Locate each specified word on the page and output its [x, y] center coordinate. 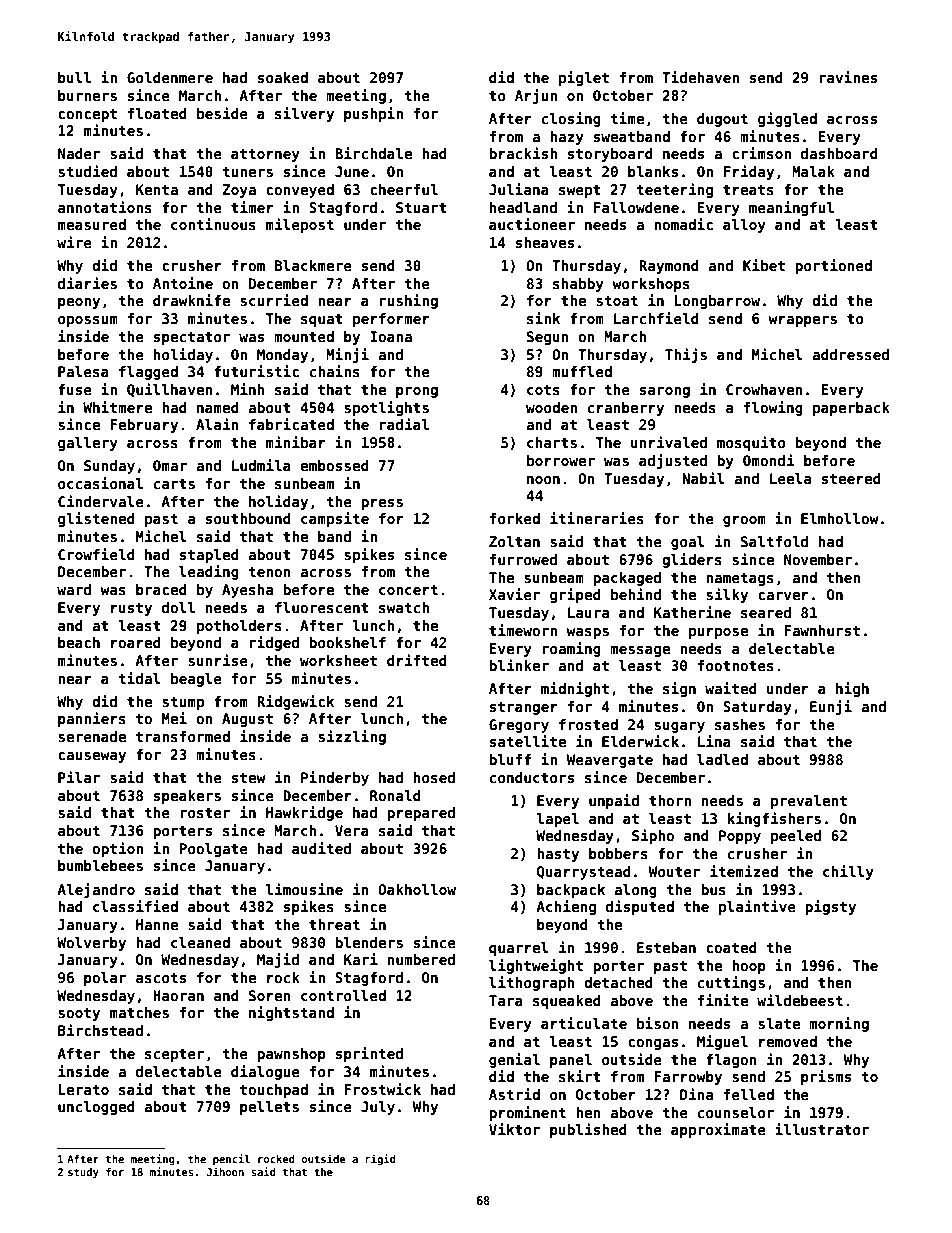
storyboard [610, 155]
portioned [833, 266]
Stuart [421, 207]
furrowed [523, 559]
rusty [131, 609]
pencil [231, 1159]
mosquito [751, 443]
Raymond [669, 267]
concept [87, 115]
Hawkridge [304, 813]
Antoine [183, 283]
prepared [421, 814]
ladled [722, 759]
